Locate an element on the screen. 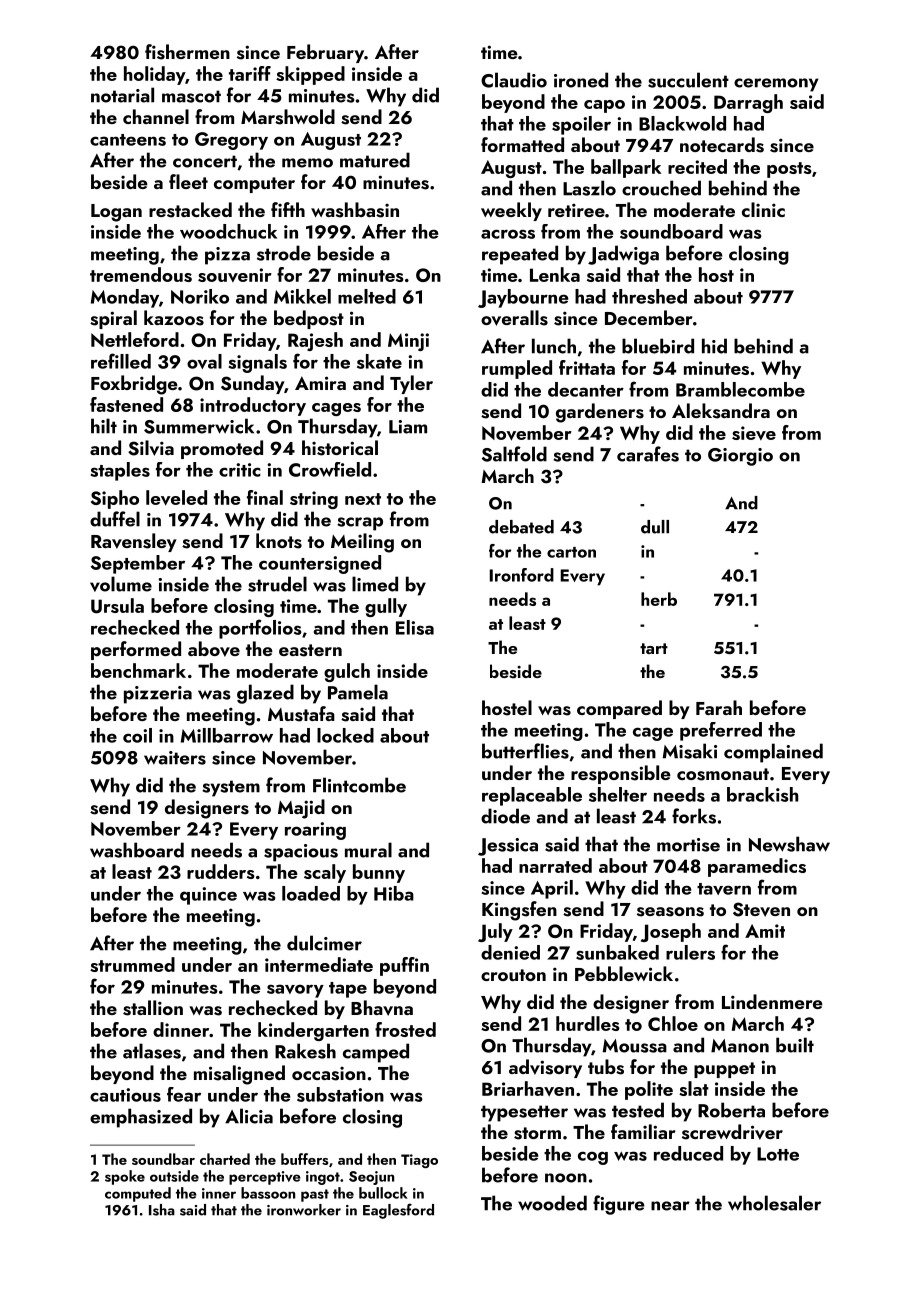  Briarhaven is located at coordinates (528, 1088).
